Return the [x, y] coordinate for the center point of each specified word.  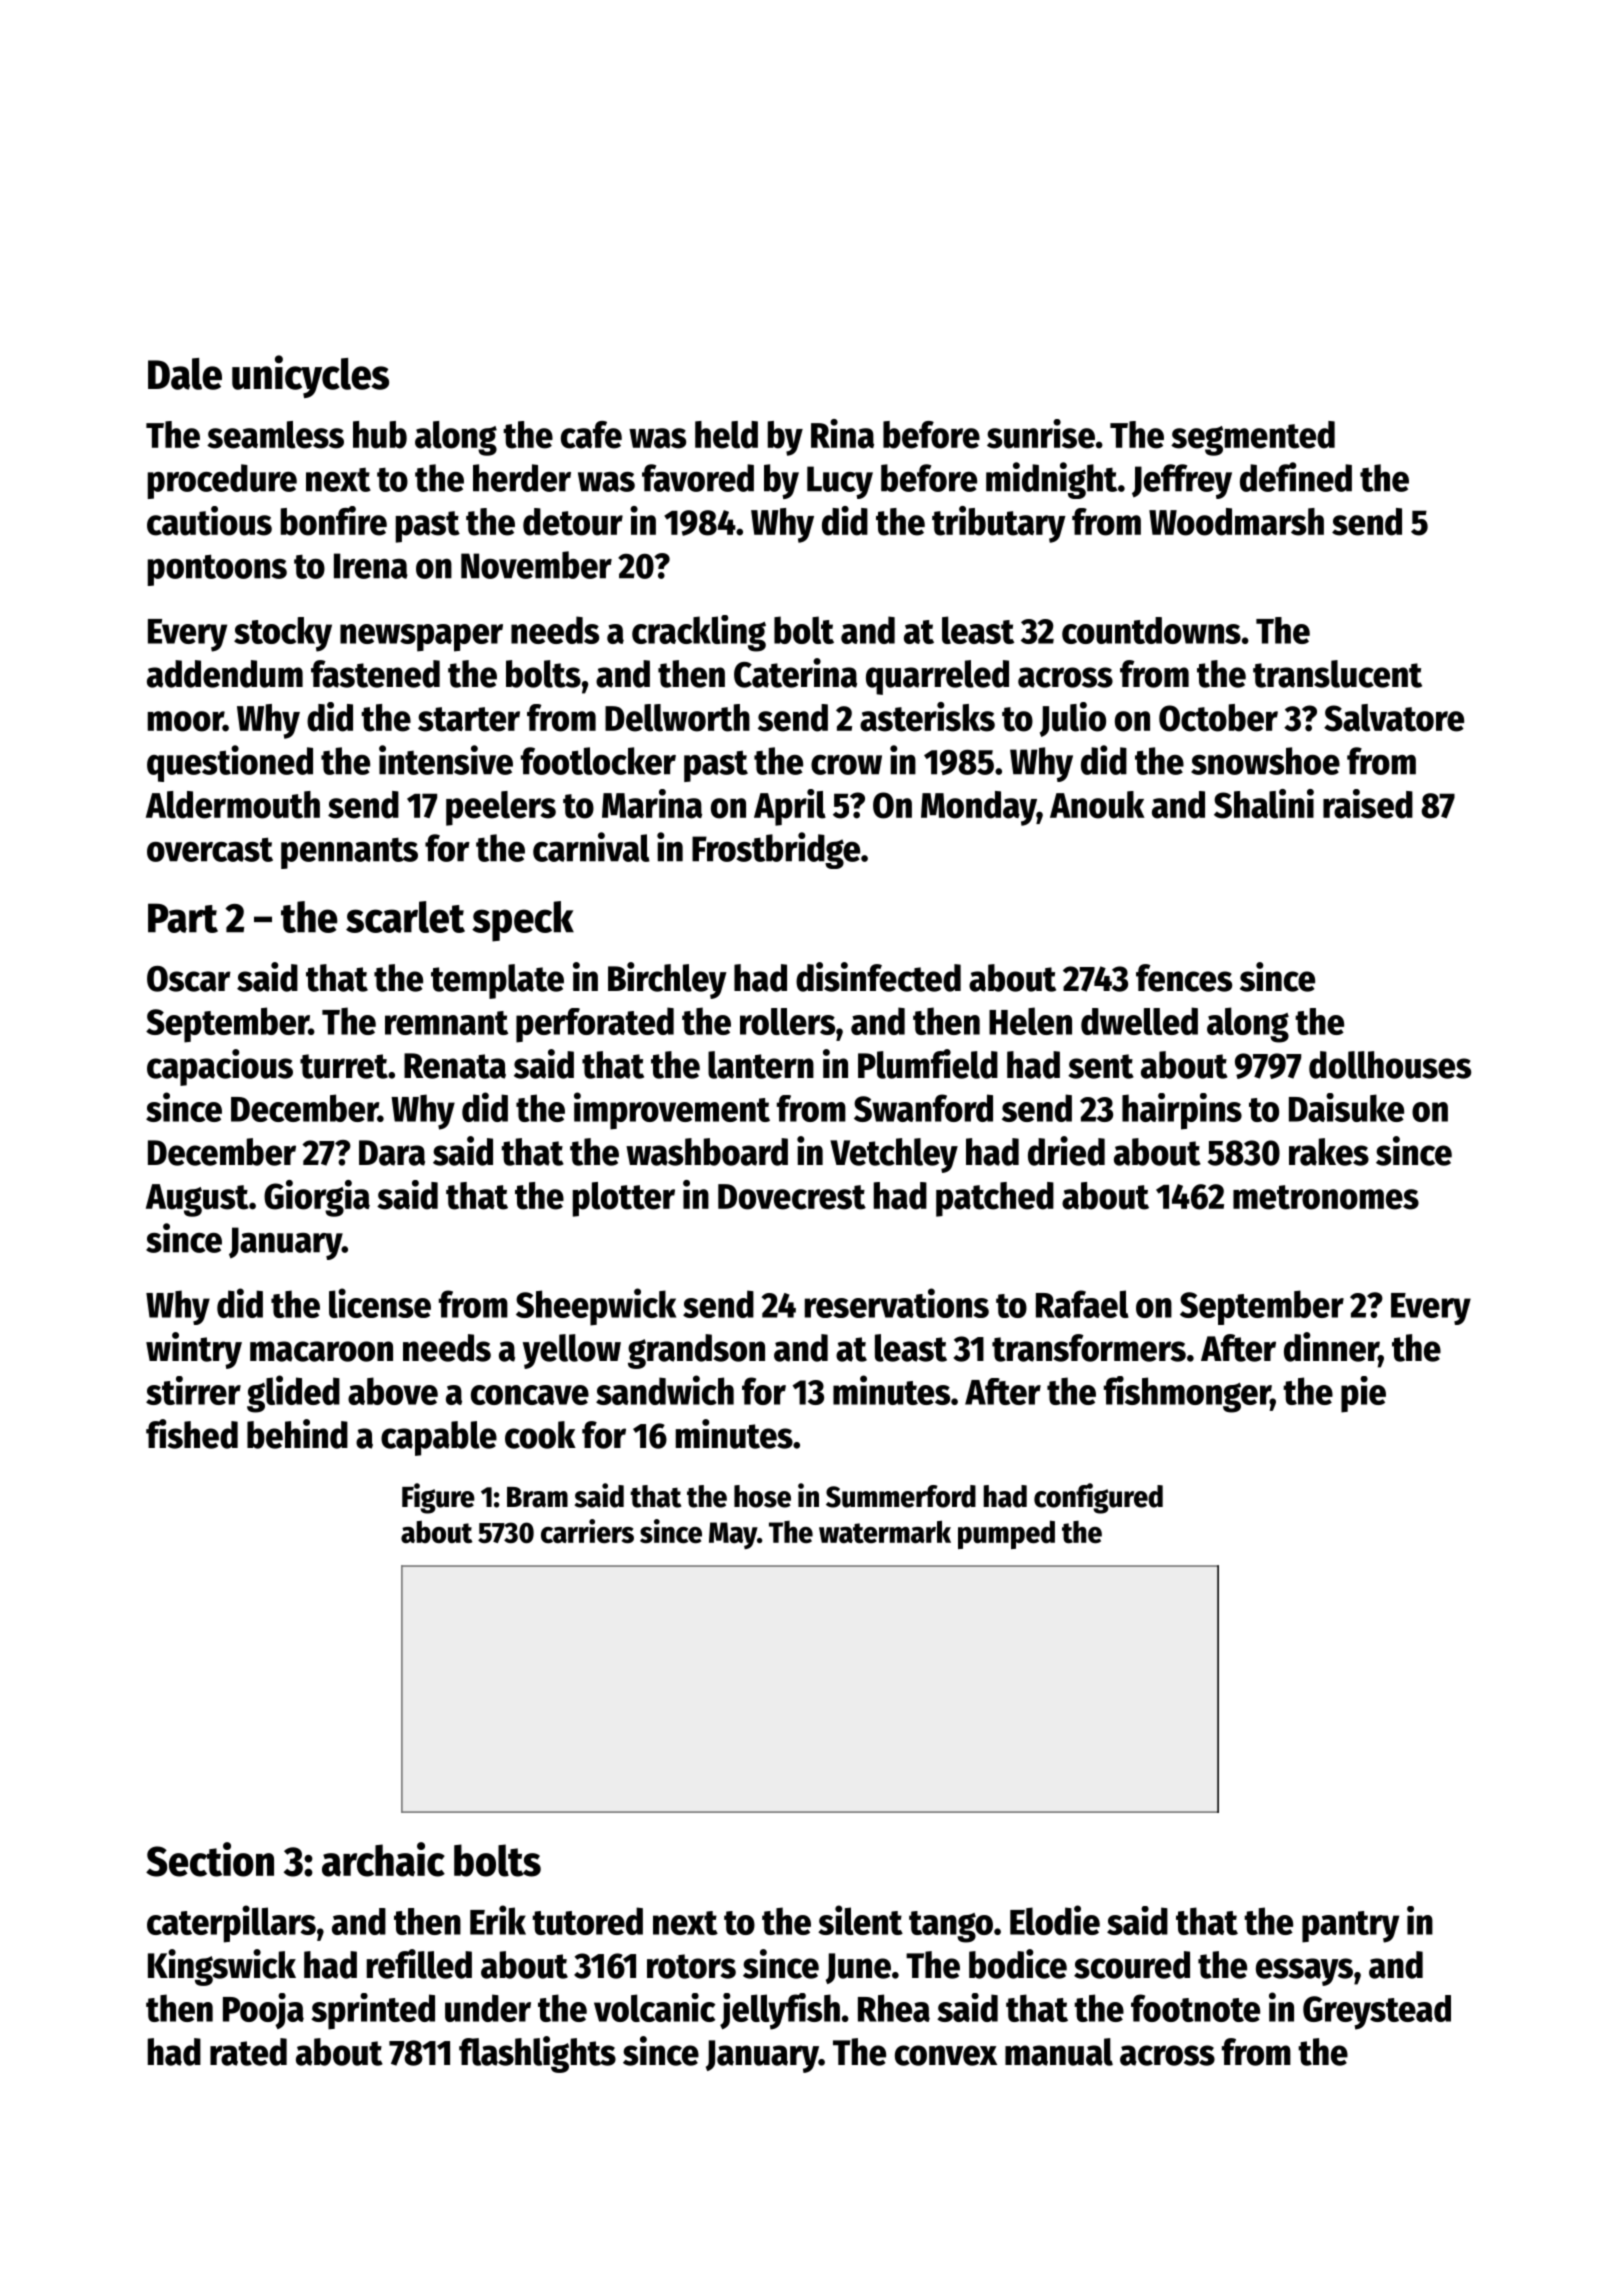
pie [1363, 1394]
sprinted [373, 2011]
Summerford [901, 1496]
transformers [1089, 1348]
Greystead [1377, 2012]
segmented [1253, 438]
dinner [1331, 1348]
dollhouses [1390, 1065]
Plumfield [928, 1064]
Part [183, 918]
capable [439, 1438]
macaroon [321, 1351]
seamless [275, 435]
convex [946, 2055]
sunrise [1041, 434]
